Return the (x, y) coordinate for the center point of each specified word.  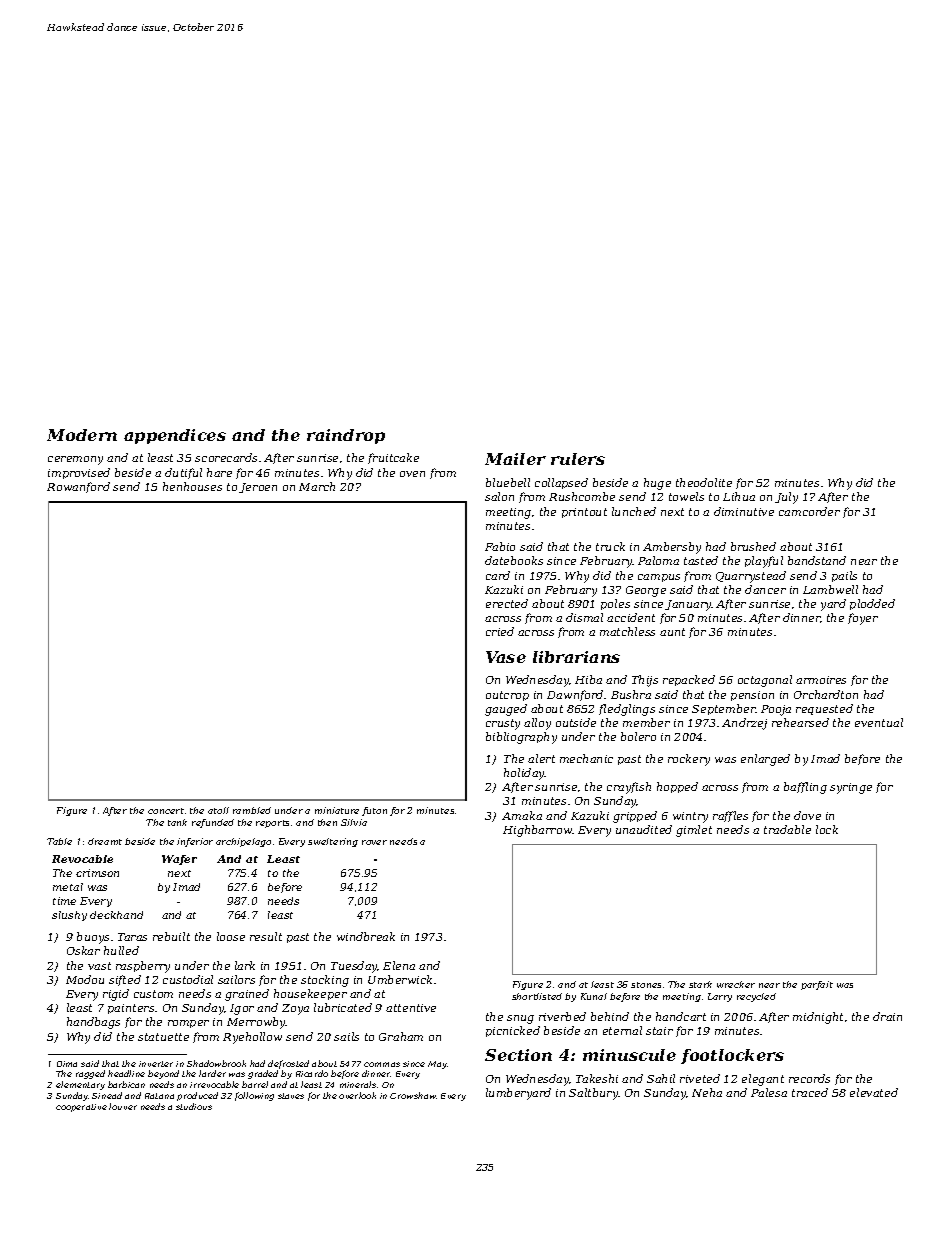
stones (646, 985)
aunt (672, 632)
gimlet (694, 831)
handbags (93, 1023)
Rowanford (78, 487)
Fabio (500, 546)
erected (507, 603)
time (64, 901)
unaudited (644, 829)
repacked (689, 680)
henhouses (192, 486)
